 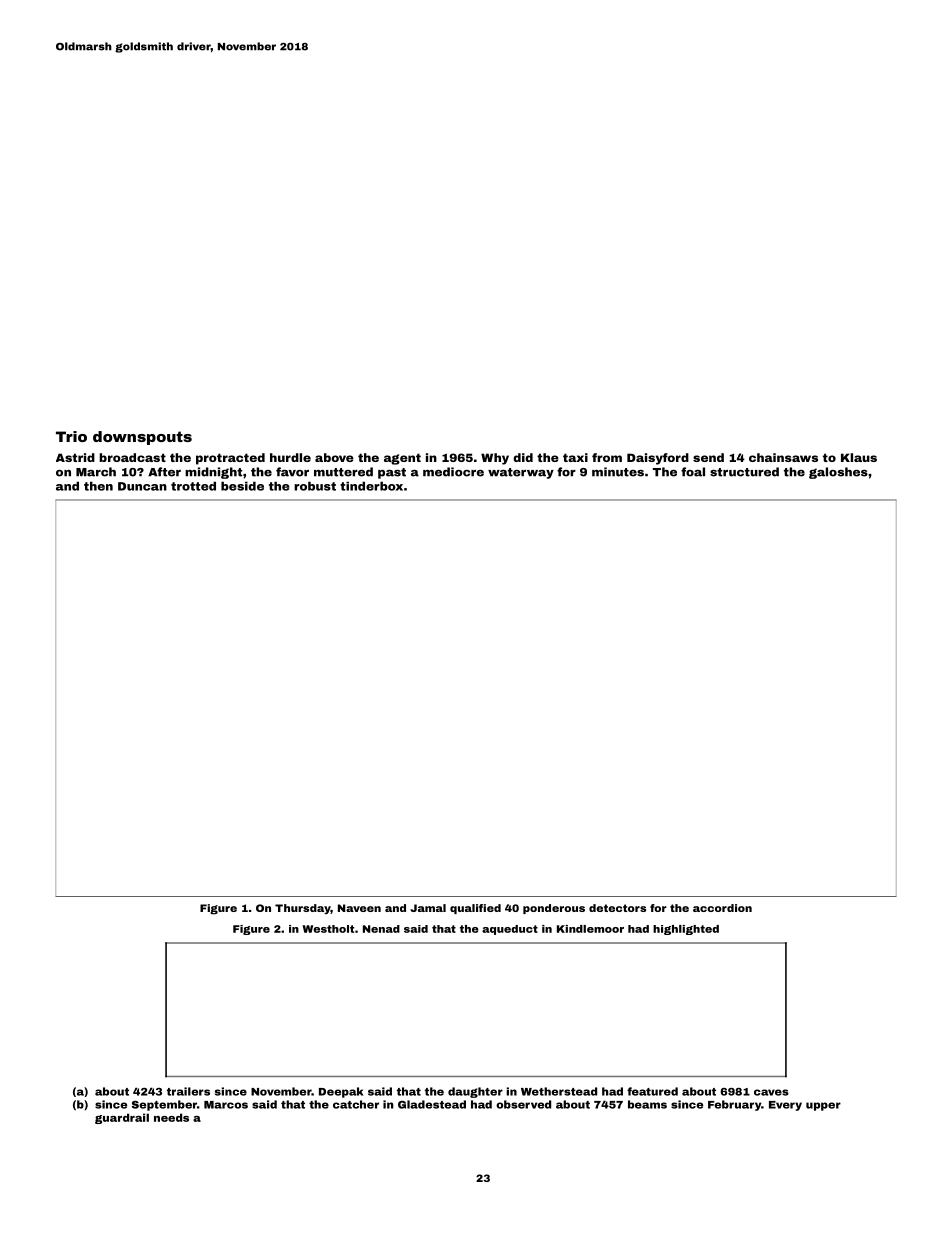 What do you see at coordinates (303, 909) in the page?
I see `Thursday` at bounding box center [303, 909].
